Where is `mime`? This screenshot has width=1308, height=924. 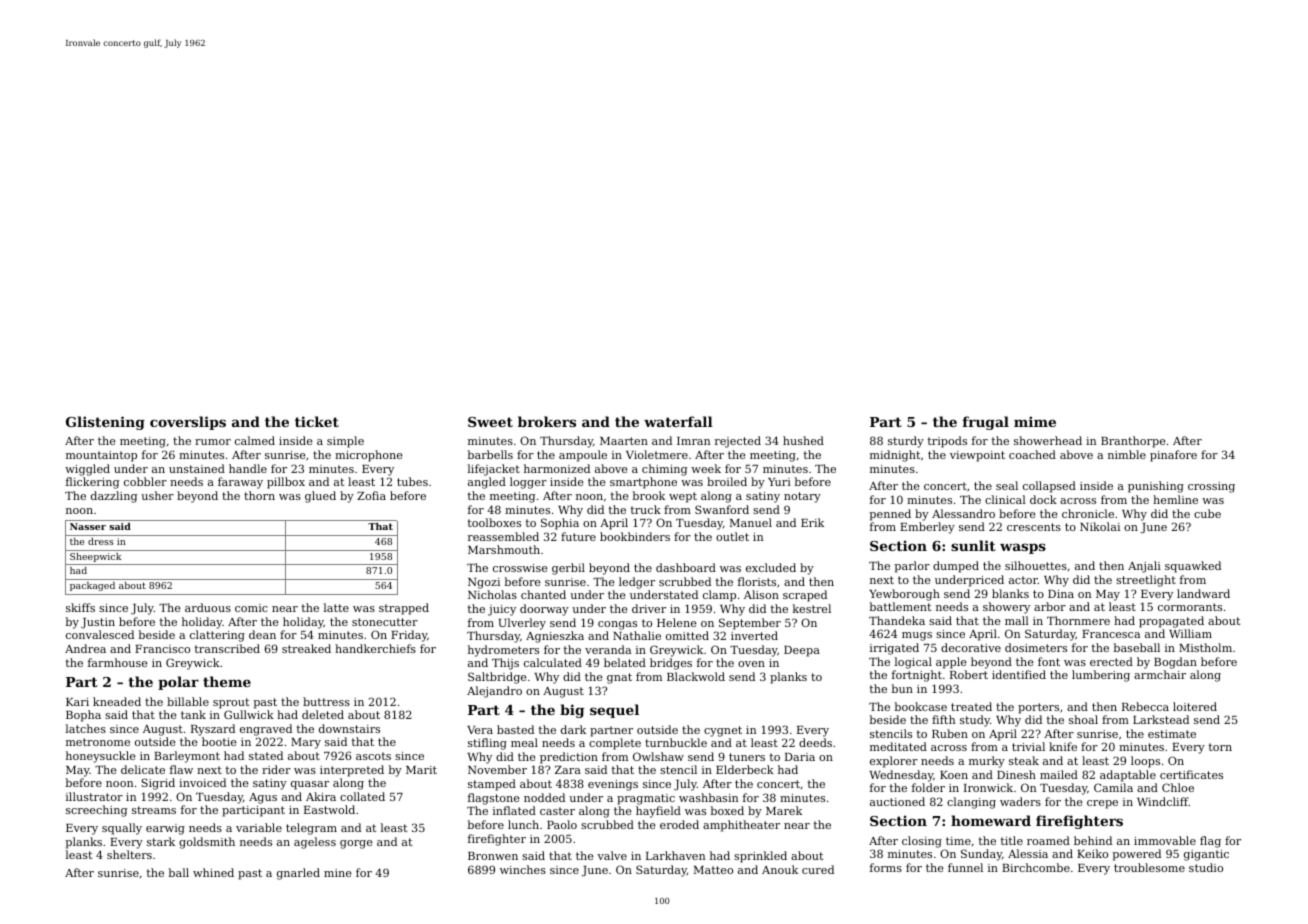
mime is located at coordinates (1035, 421).
